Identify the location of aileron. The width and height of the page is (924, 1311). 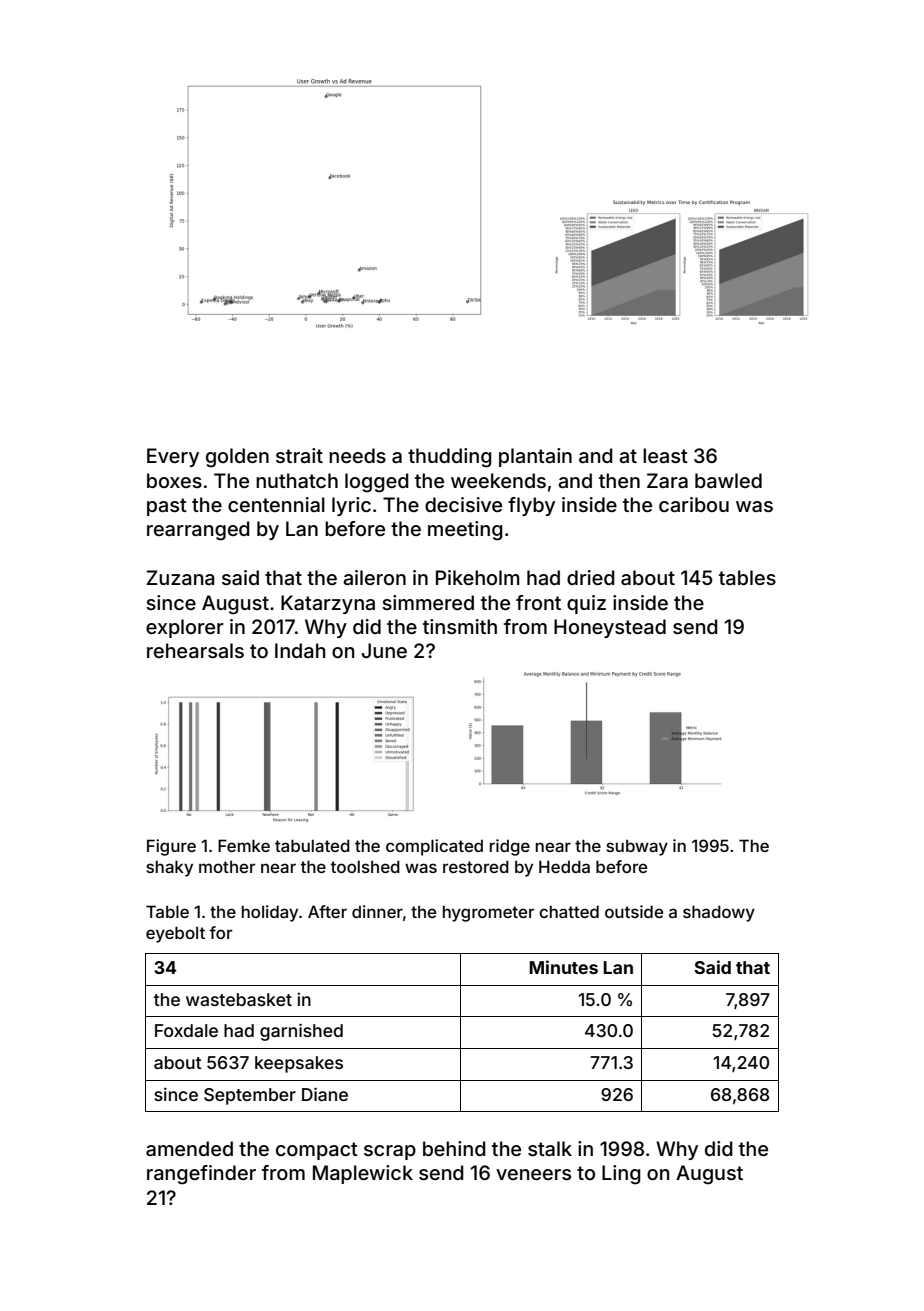
(374, 577).
